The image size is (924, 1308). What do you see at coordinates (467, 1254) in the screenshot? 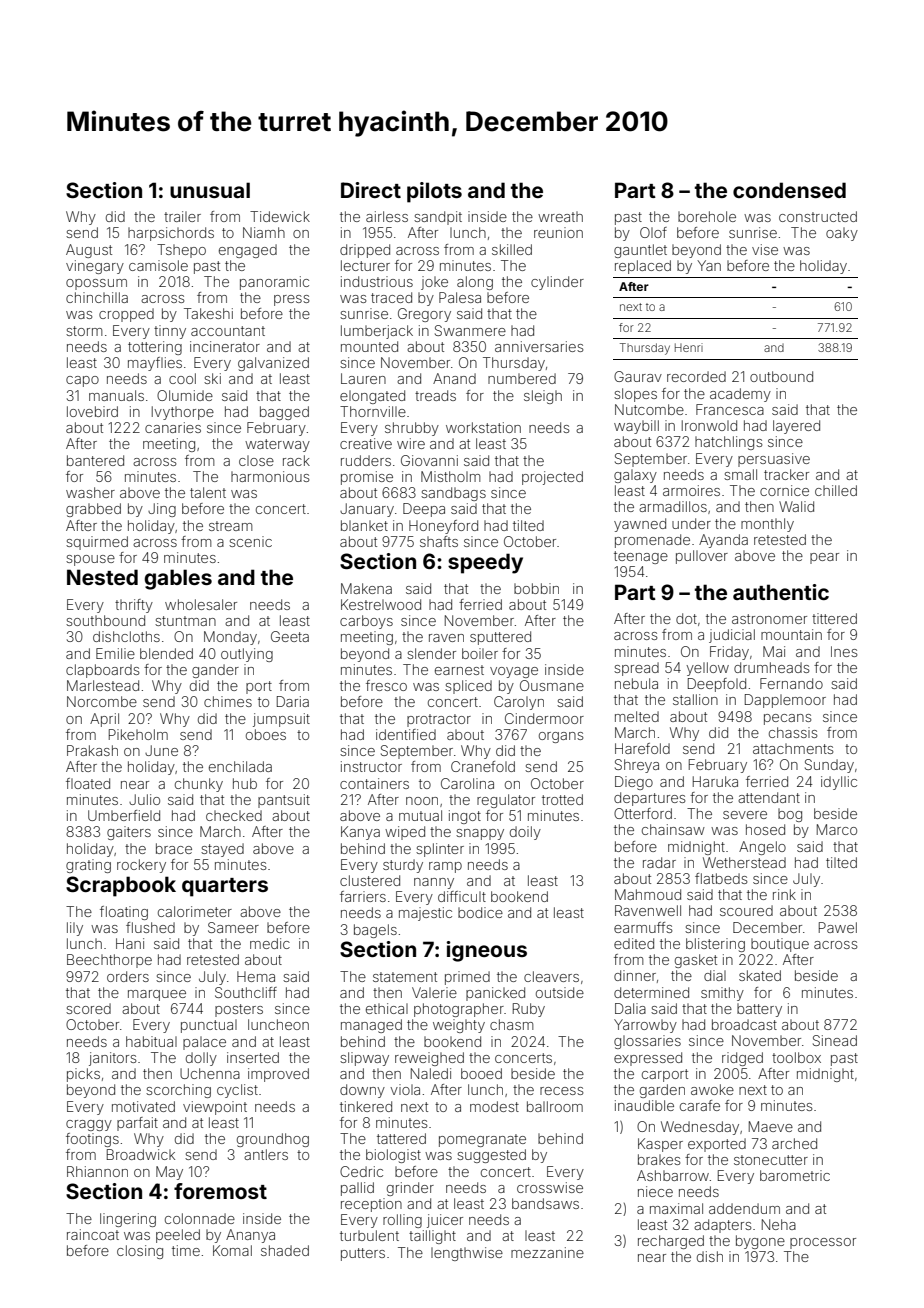
I see `lengthwise` at bounding box center [467, 1254].
